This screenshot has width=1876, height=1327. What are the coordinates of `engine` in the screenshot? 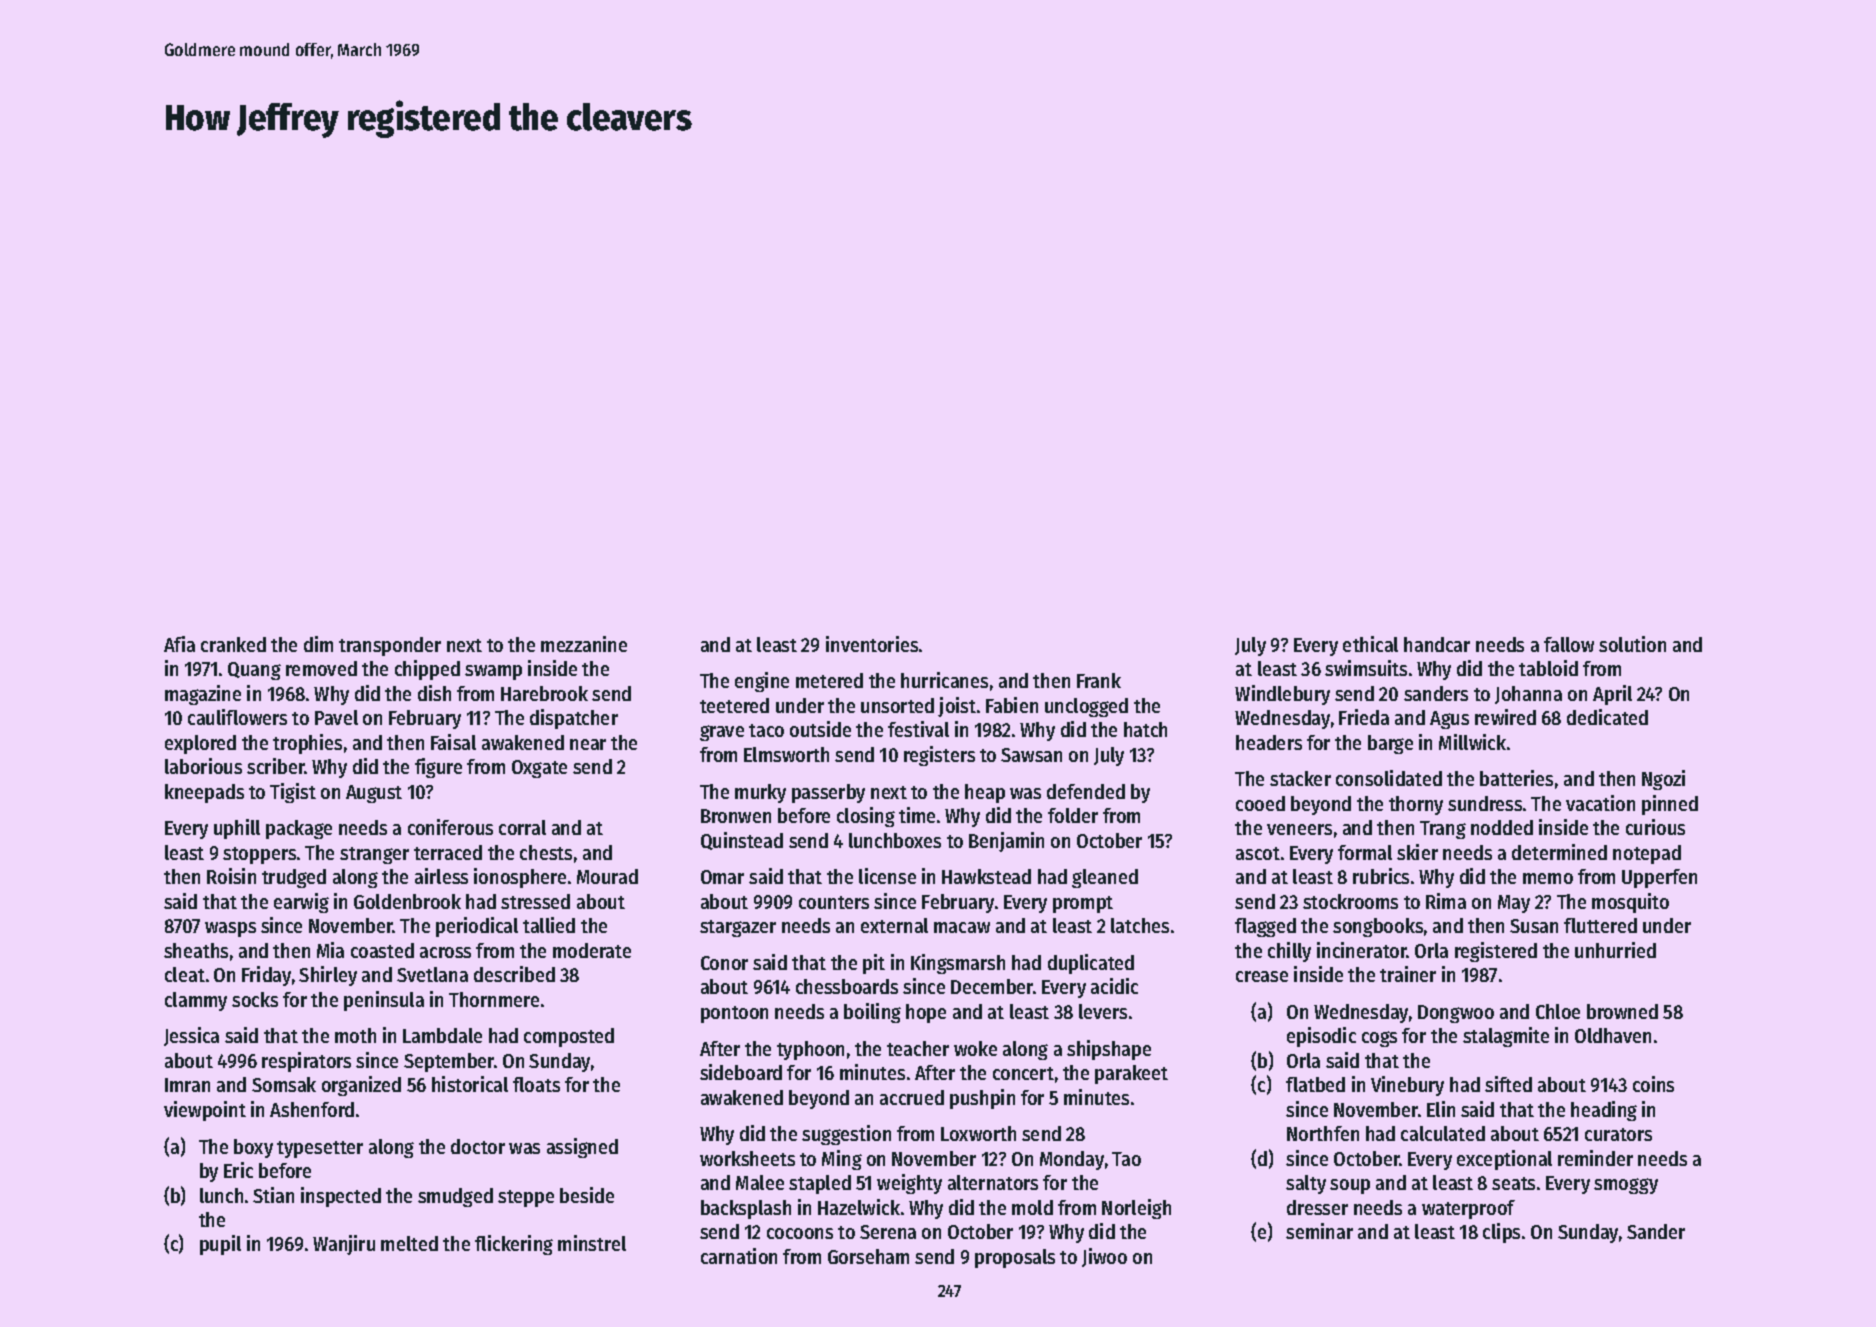 It's located at (762, 682).
